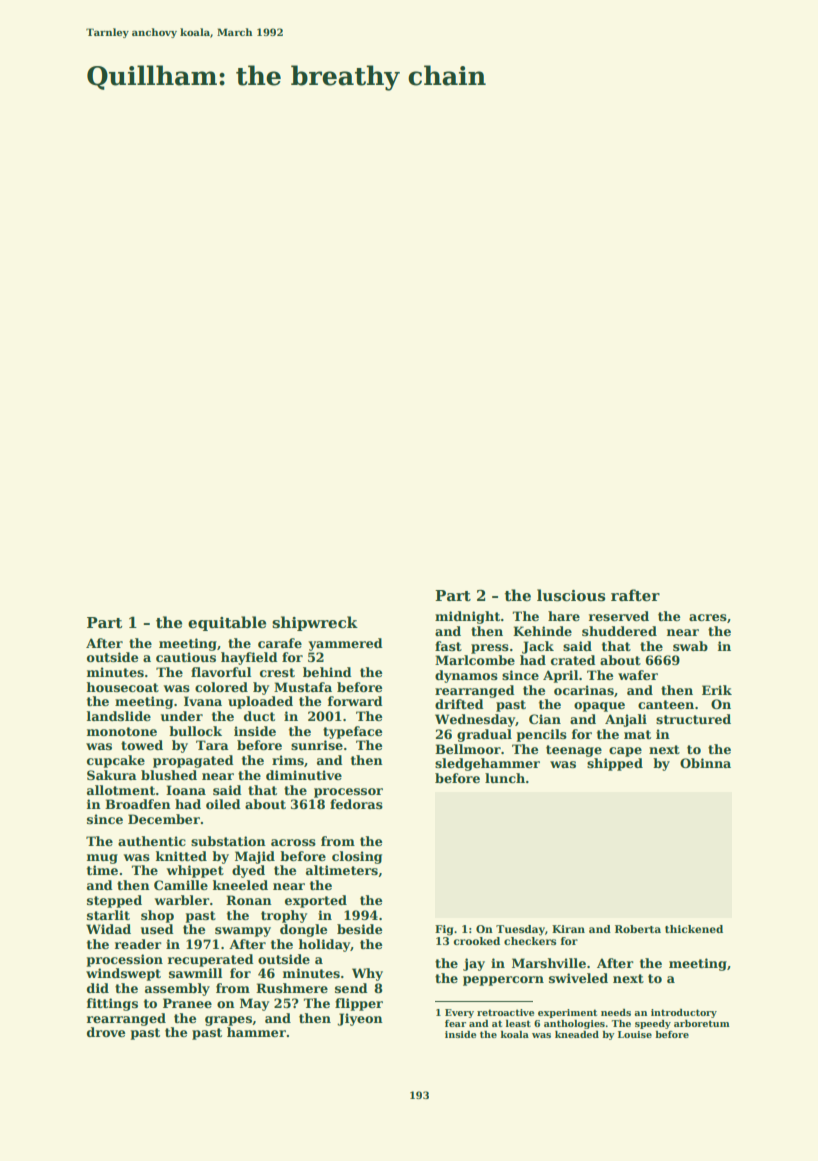 The width and height of the screenshot is (818, 1161). What do you see at coordinates (102, 859) in the screenshot?
I see `mug` at bounding box center [102, 859].
